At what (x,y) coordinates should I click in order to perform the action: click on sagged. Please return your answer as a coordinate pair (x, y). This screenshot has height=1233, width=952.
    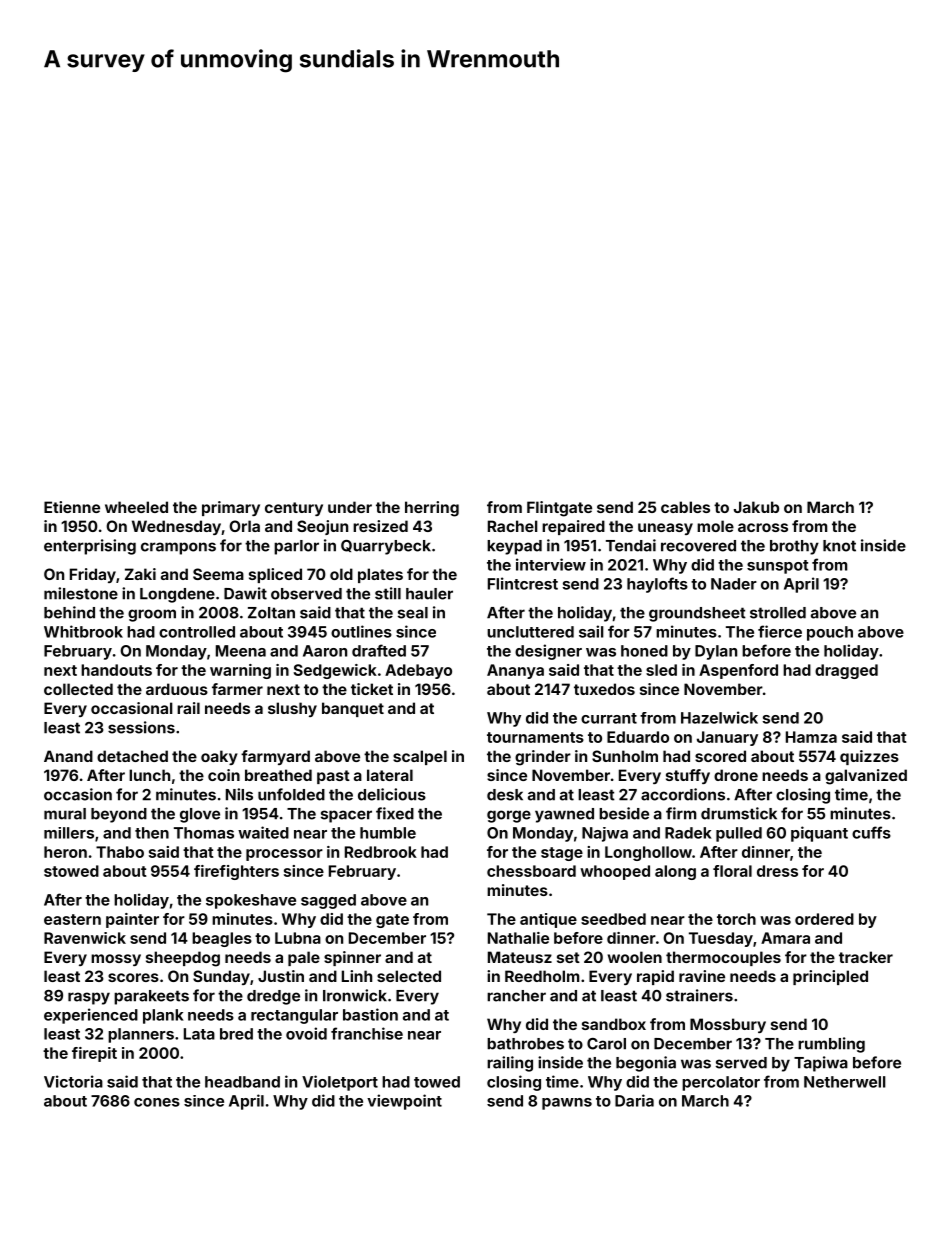
    Looking at the image, I should click on (328, 901).
